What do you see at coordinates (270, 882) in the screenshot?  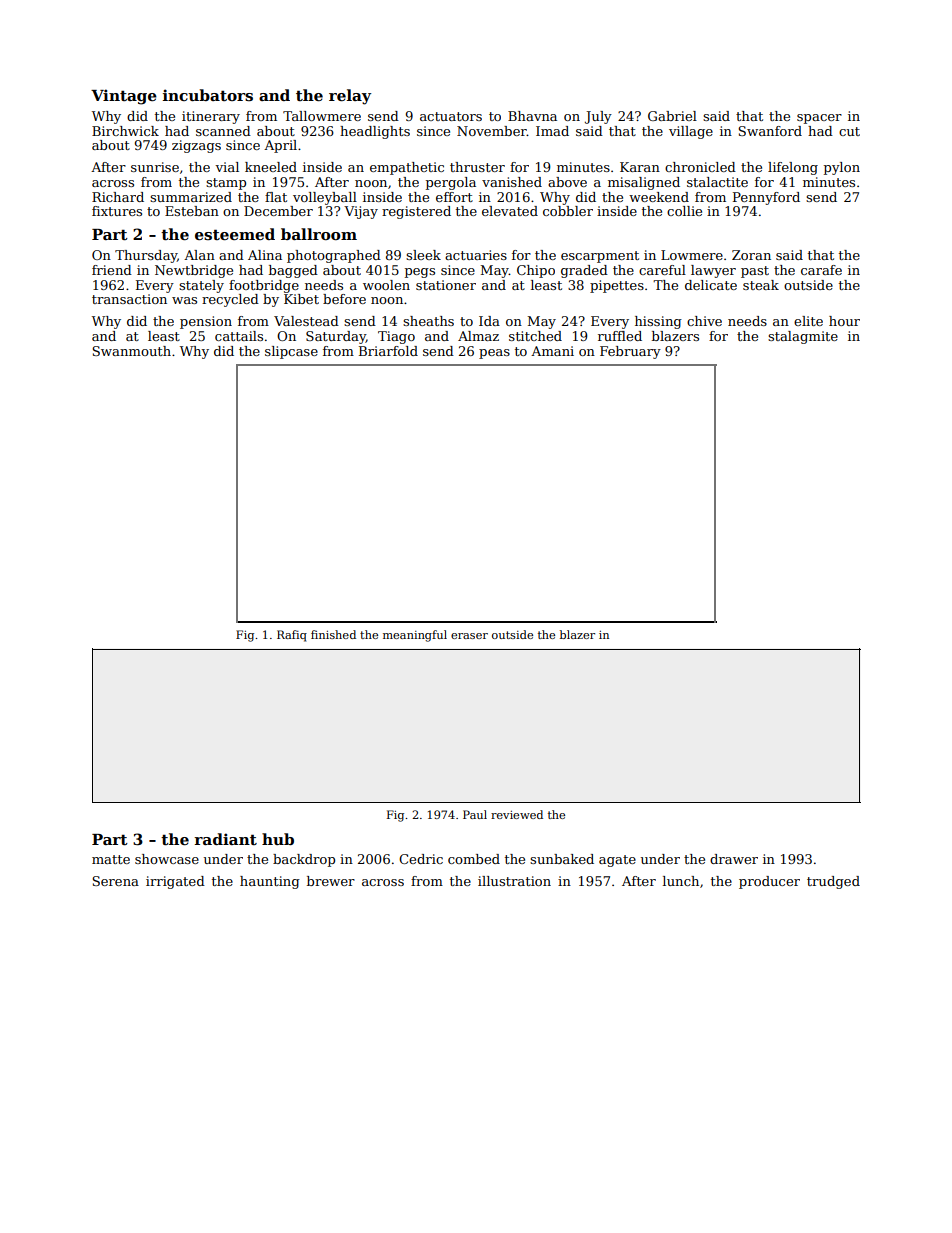 I see `haunting` at bounding box center [270, 882].
